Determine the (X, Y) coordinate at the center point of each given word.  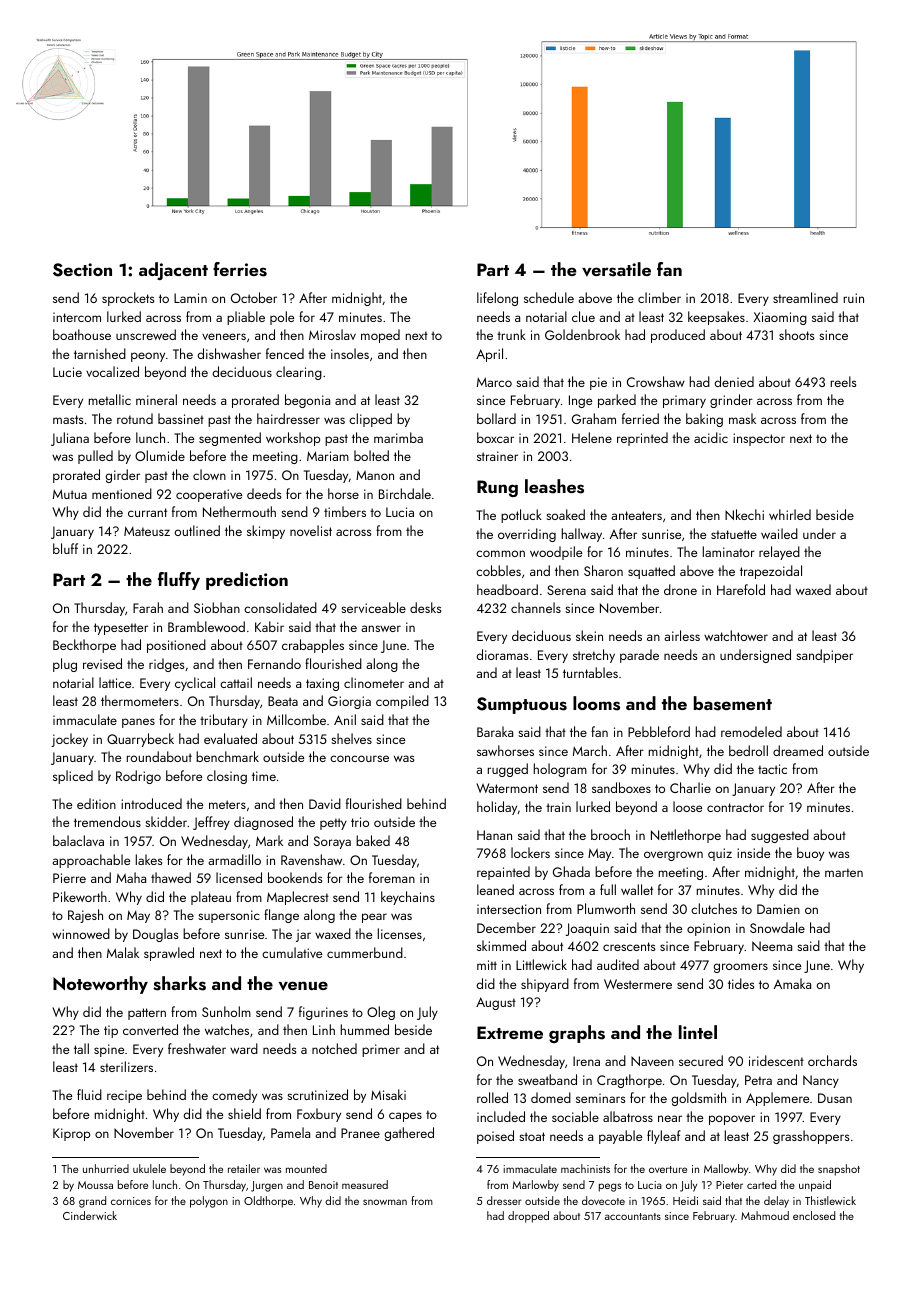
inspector (759, 439)
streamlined (805, 297)
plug (65, 665)
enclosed (814, 1215)
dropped (528, 1217)
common (500, 553)
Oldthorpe (268, 1202)
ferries (240, 269)
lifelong (497, 299)
